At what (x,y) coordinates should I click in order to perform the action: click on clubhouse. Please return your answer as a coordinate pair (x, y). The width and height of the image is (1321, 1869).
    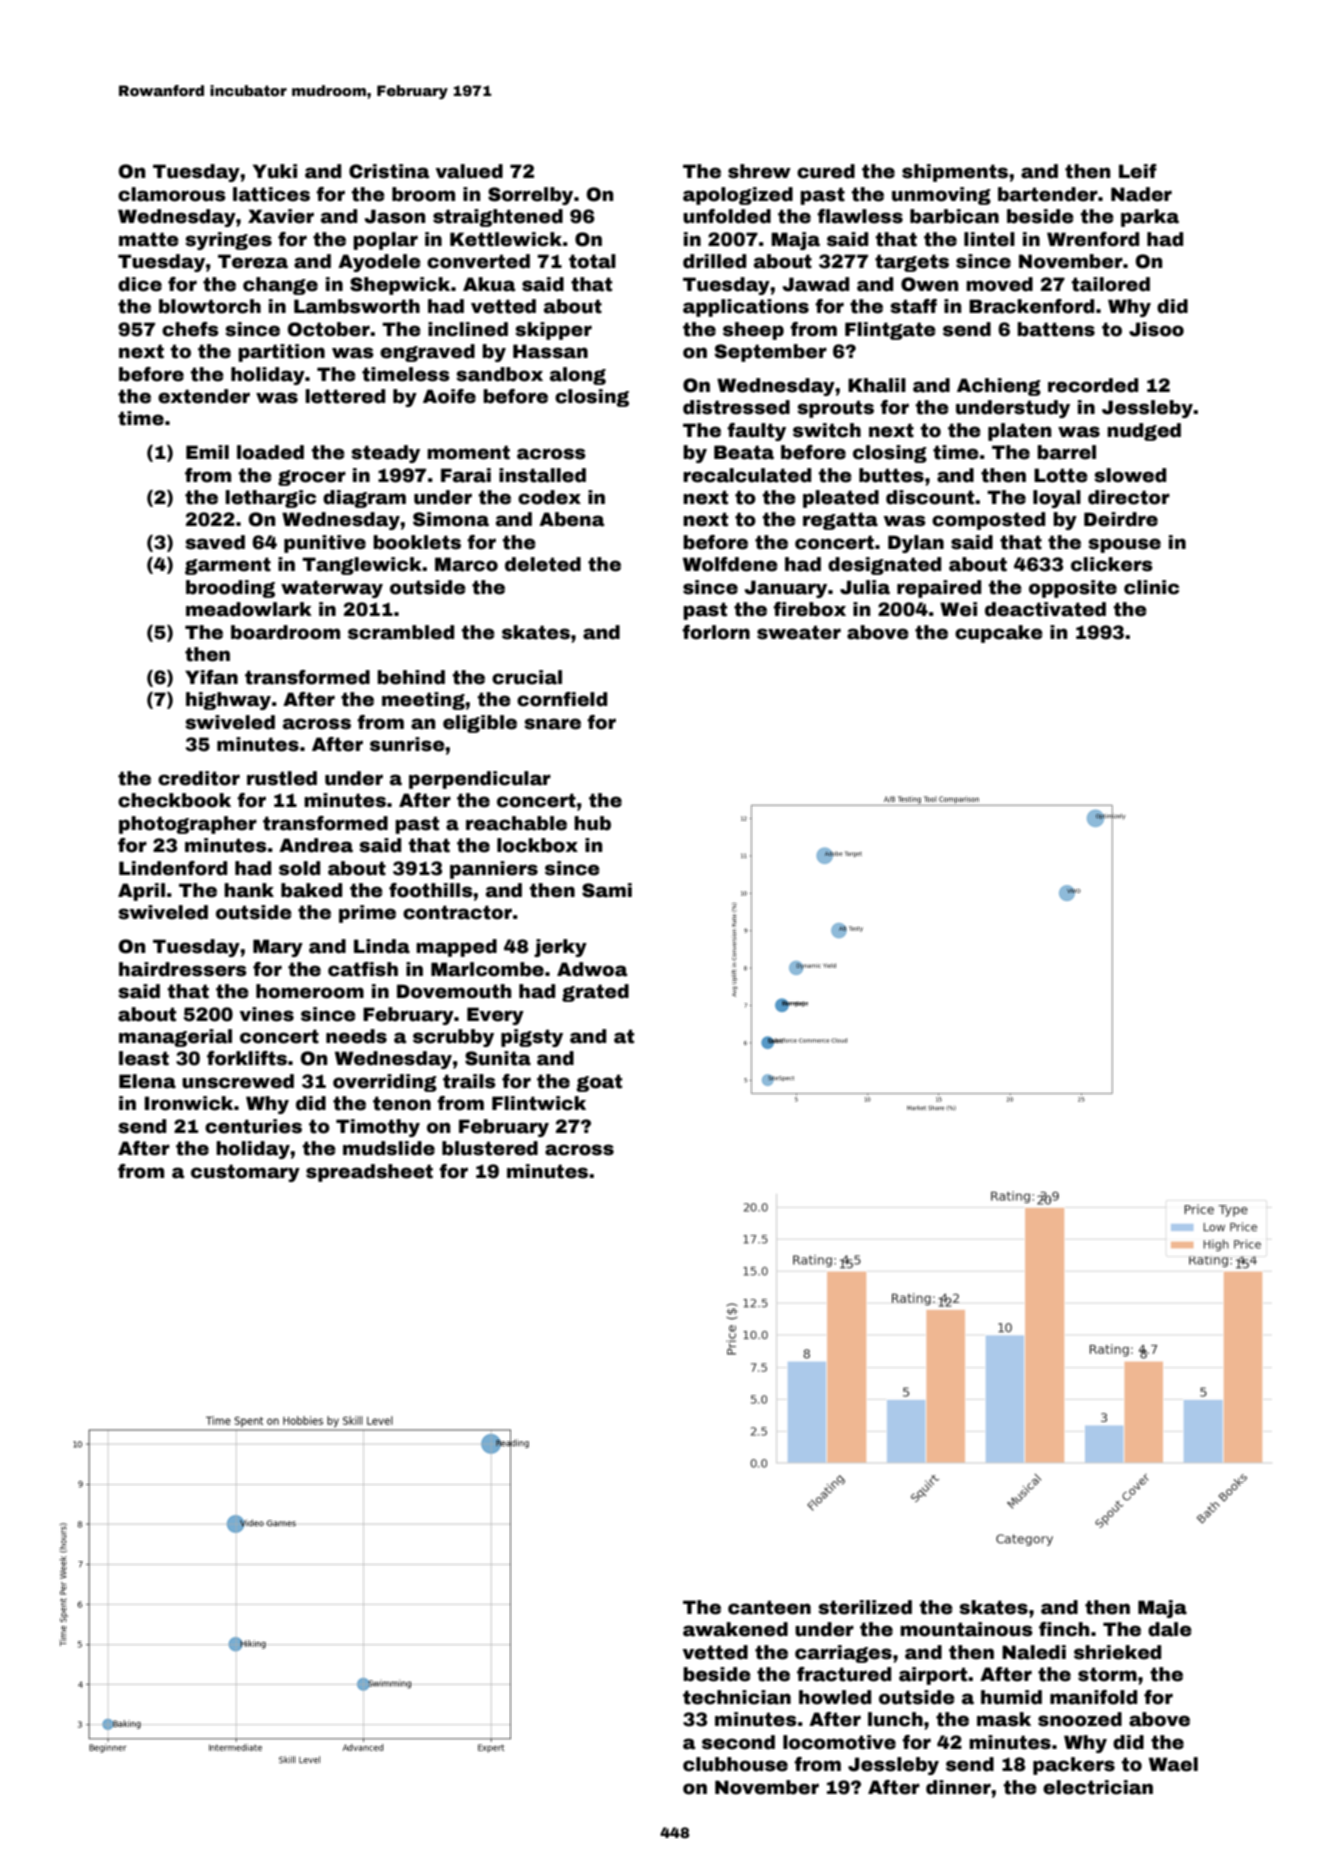
    Looking at the image, I should click on (735, 1764).
